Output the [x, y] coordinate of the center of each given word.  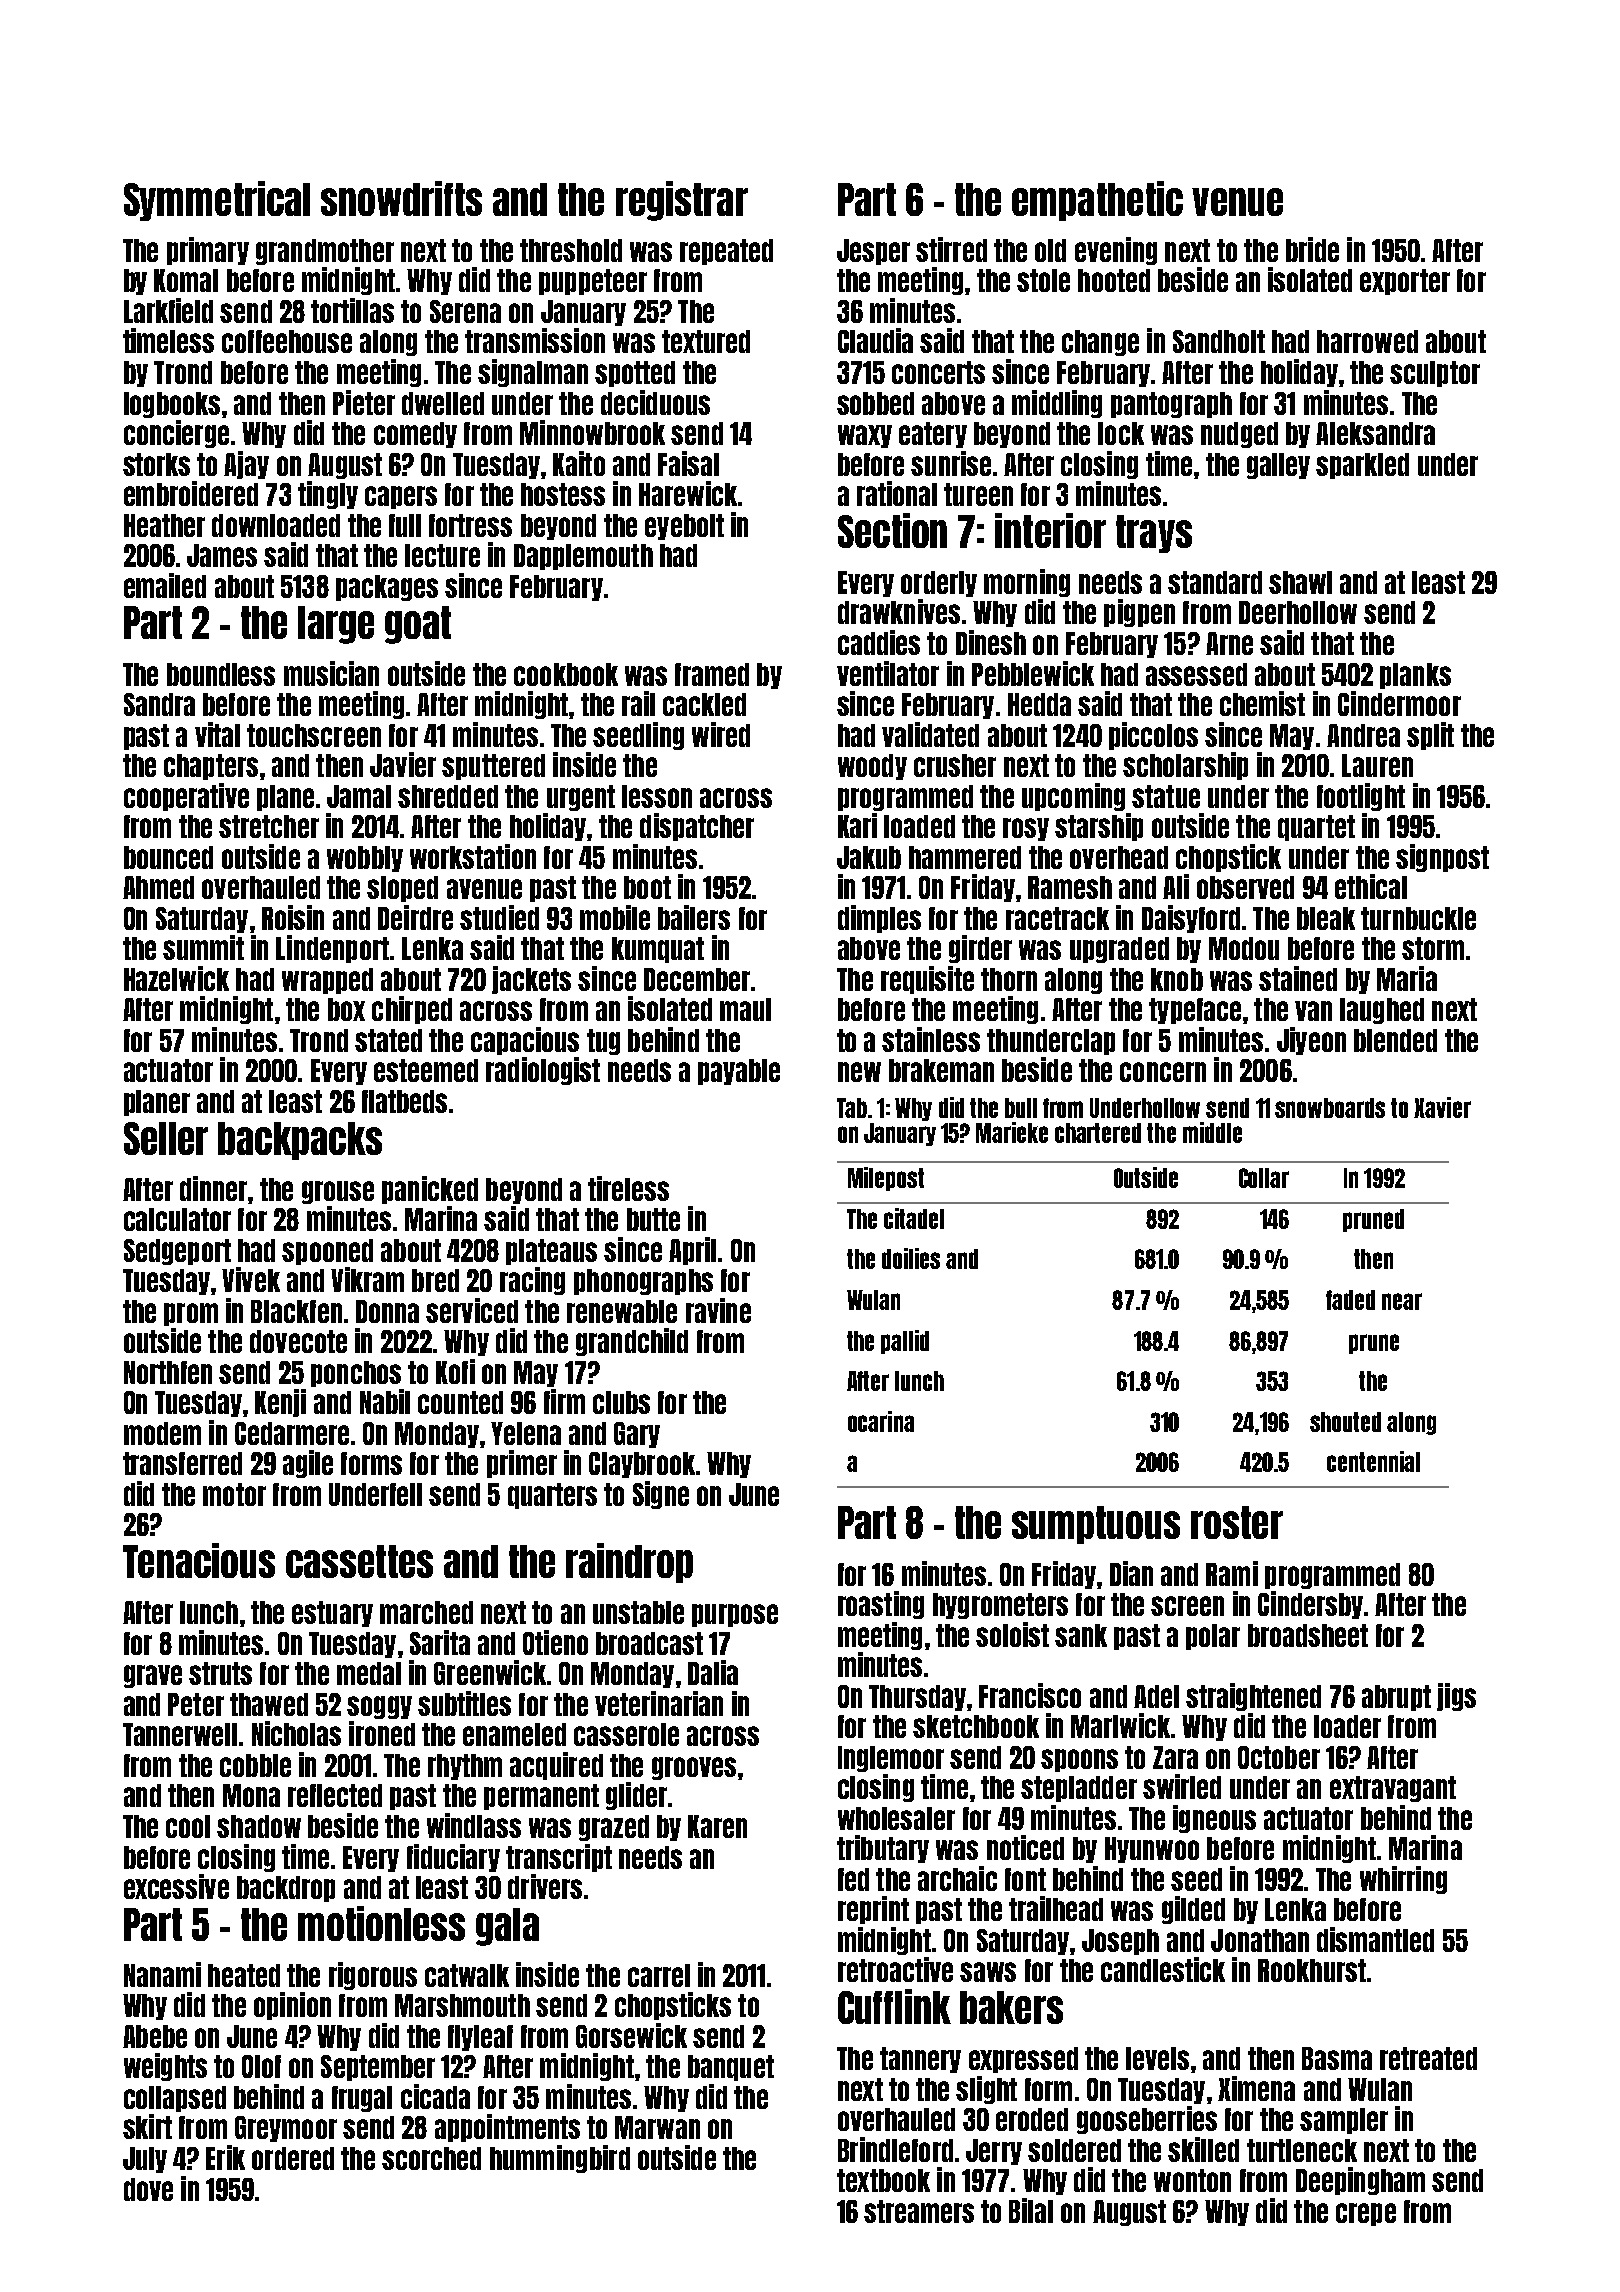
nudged [1239, 435]
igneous [1214, 1819]
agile [308, 1464]
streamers [919, 2211]
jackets [531, 980]
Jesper [873, 252]
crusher [955, 765]
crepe [1366, 2214]
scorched [431, 2158]
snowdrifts [401, 198]
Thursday [917, 1698]
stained [1298, 978]
